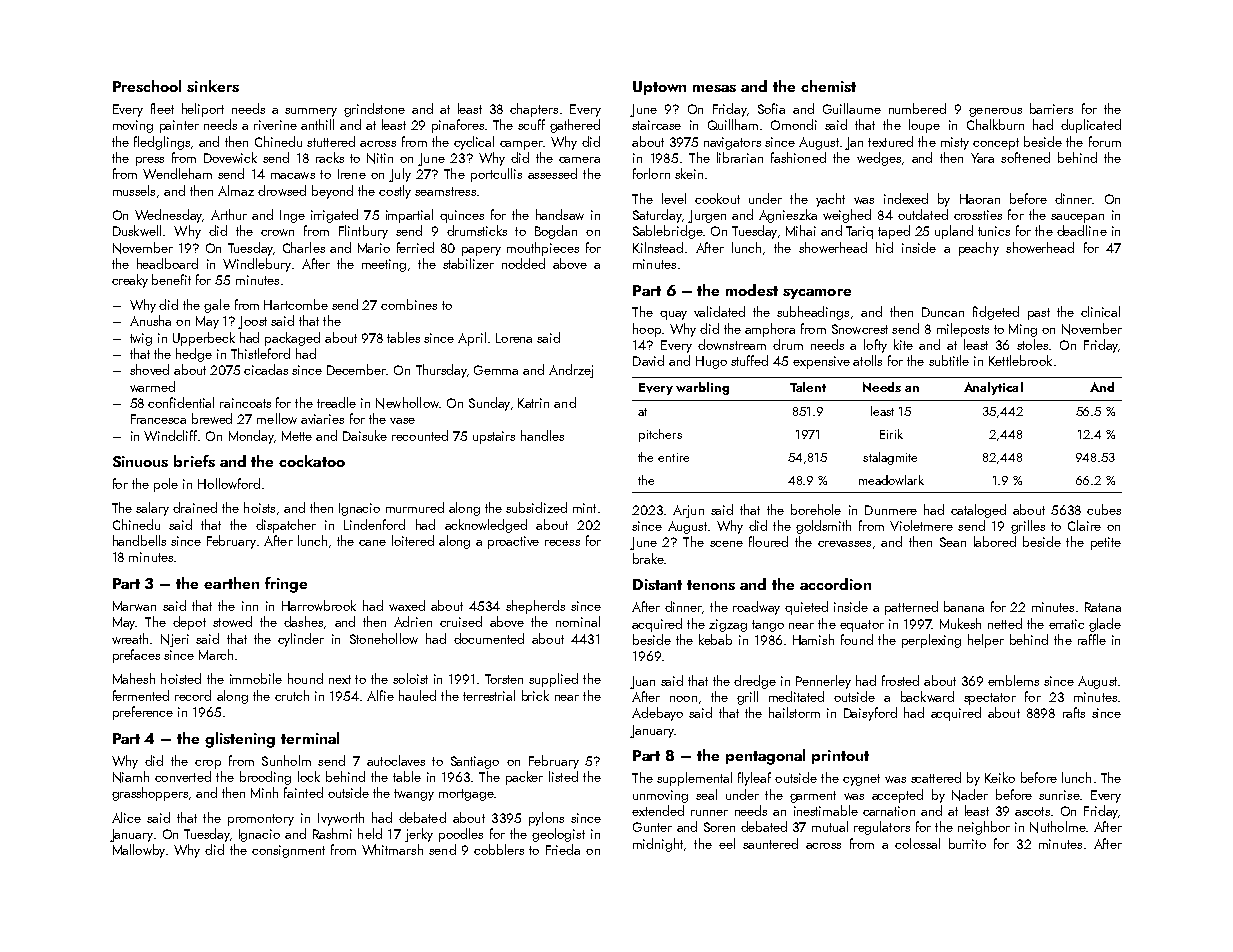  Describe the element at coordinates (494, 437) in the document. I see `upstairs` at that location.
